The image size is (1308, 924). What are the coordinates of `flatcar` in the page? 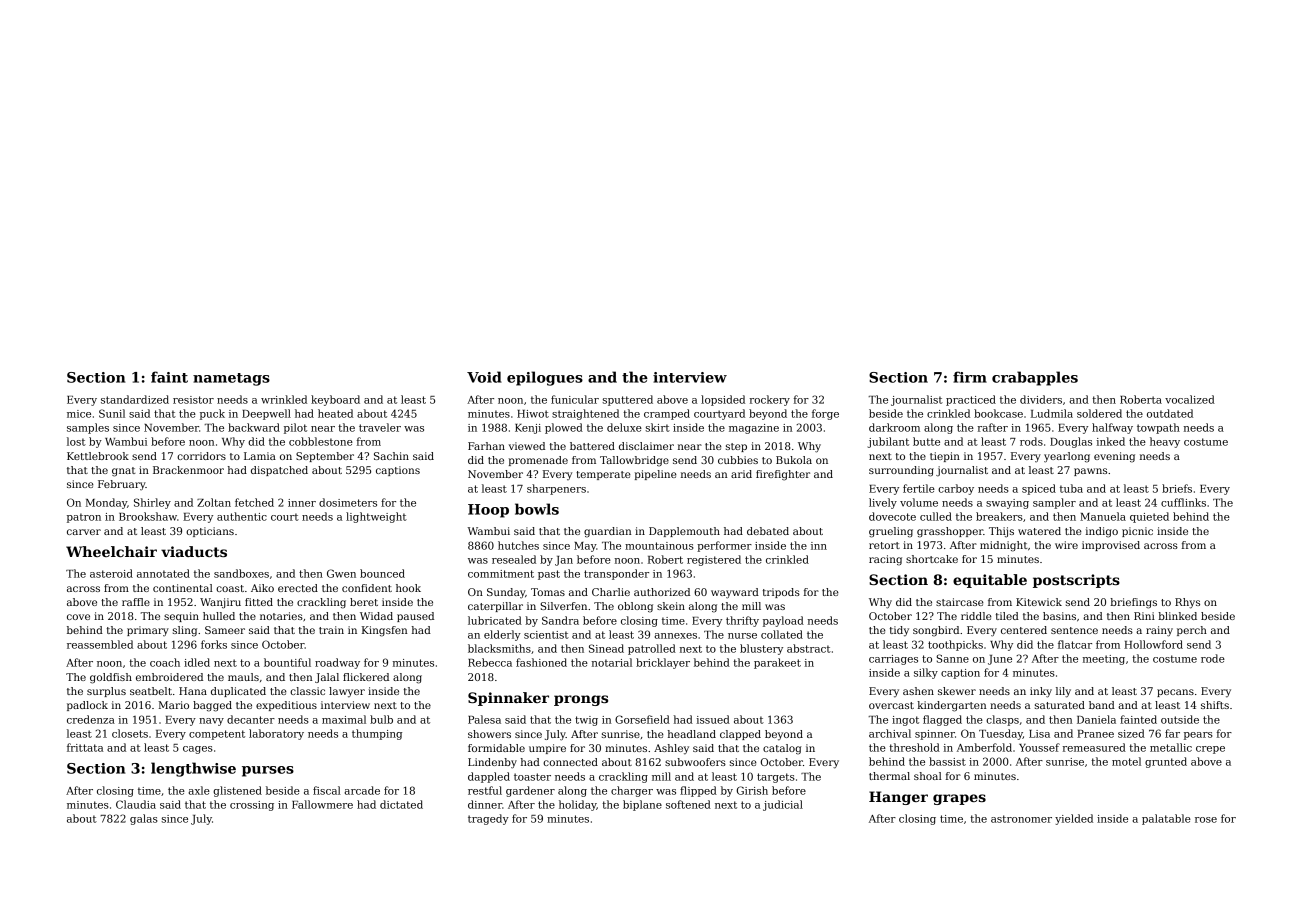 It's located at (1075, 644).
